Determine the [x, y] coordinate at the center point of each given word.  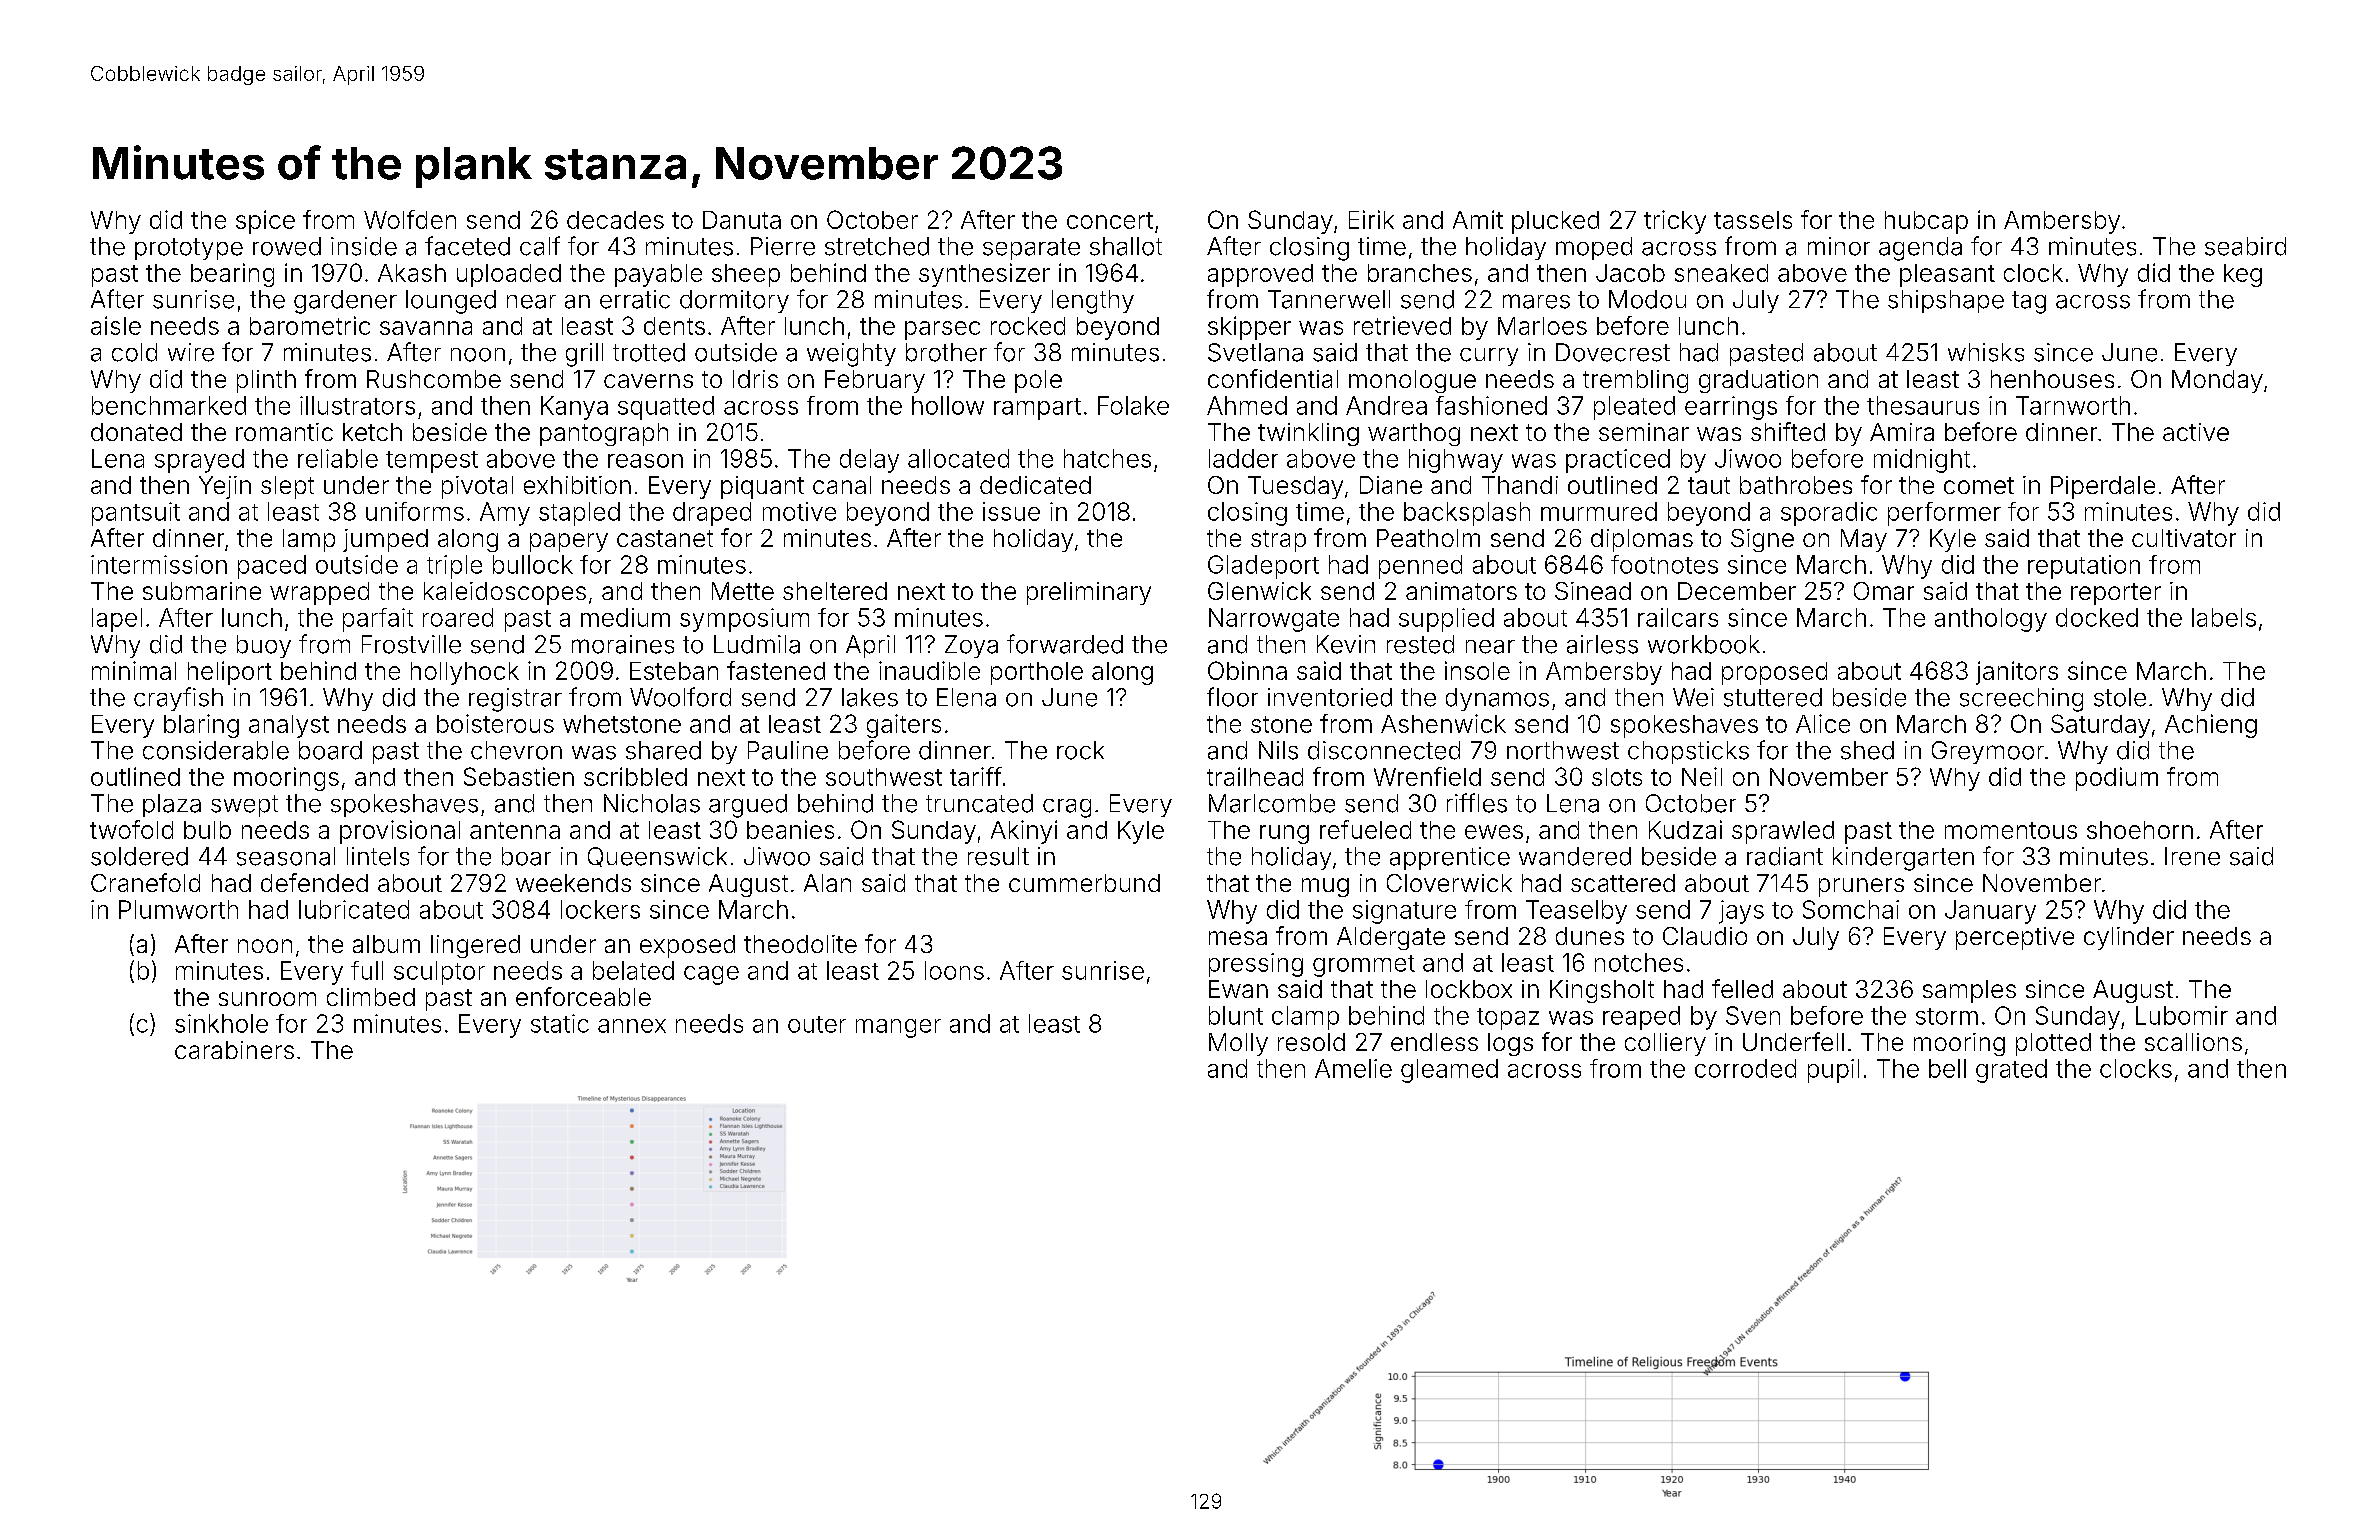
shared [663, 750]
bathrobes [1796, 485]
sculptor [439, 973]
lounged [451, 302]
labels [2224, 617]
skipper [1249, 328]
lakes [870, 697]
